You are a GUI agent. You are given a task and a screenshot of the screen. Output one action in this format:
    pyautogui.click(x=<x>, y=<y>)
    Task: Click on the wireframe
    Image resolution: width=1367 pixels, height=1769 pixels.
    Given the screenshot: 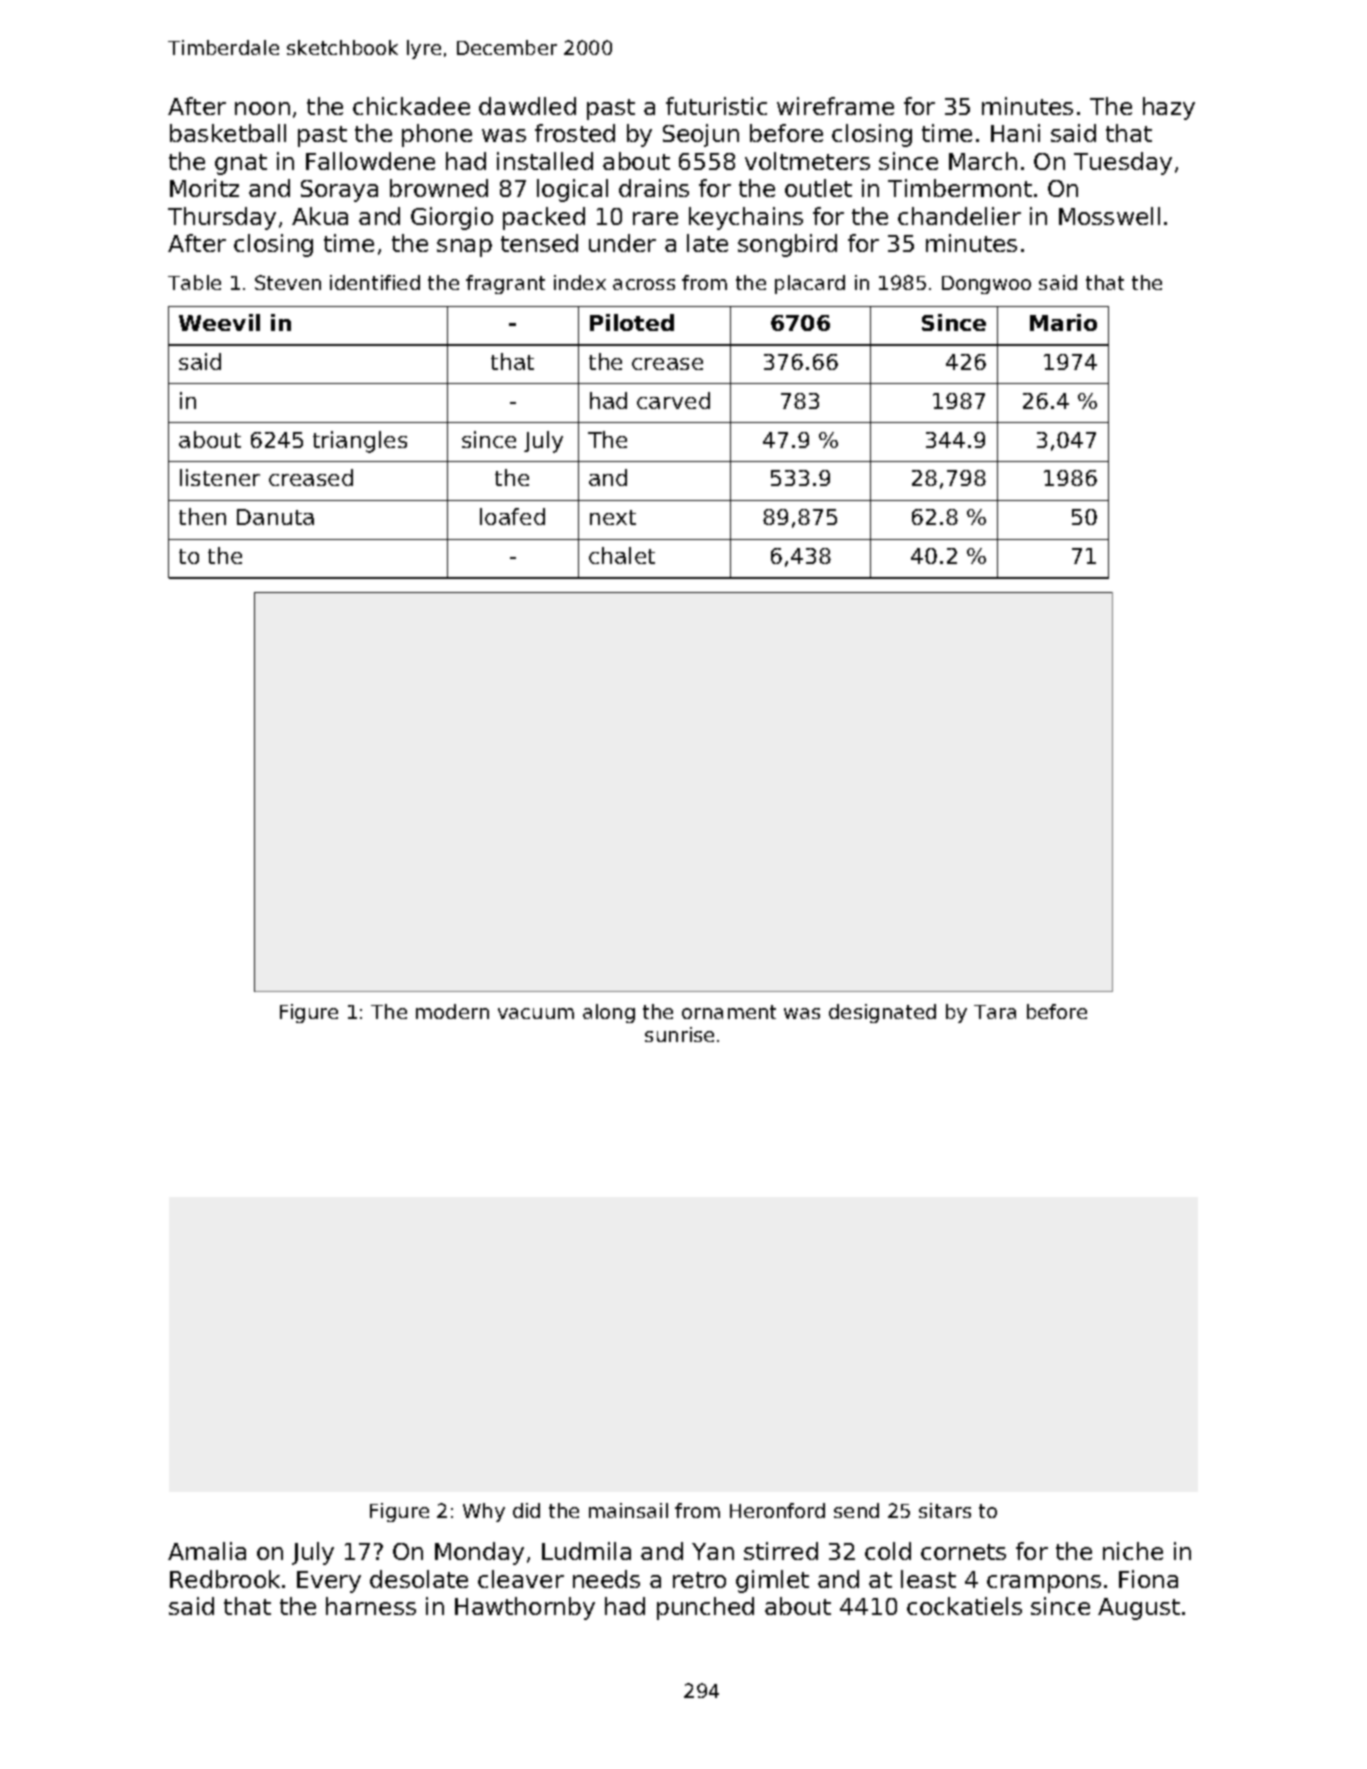 What is the action you would take?
    pyautogui.click(x=835, y=106)
